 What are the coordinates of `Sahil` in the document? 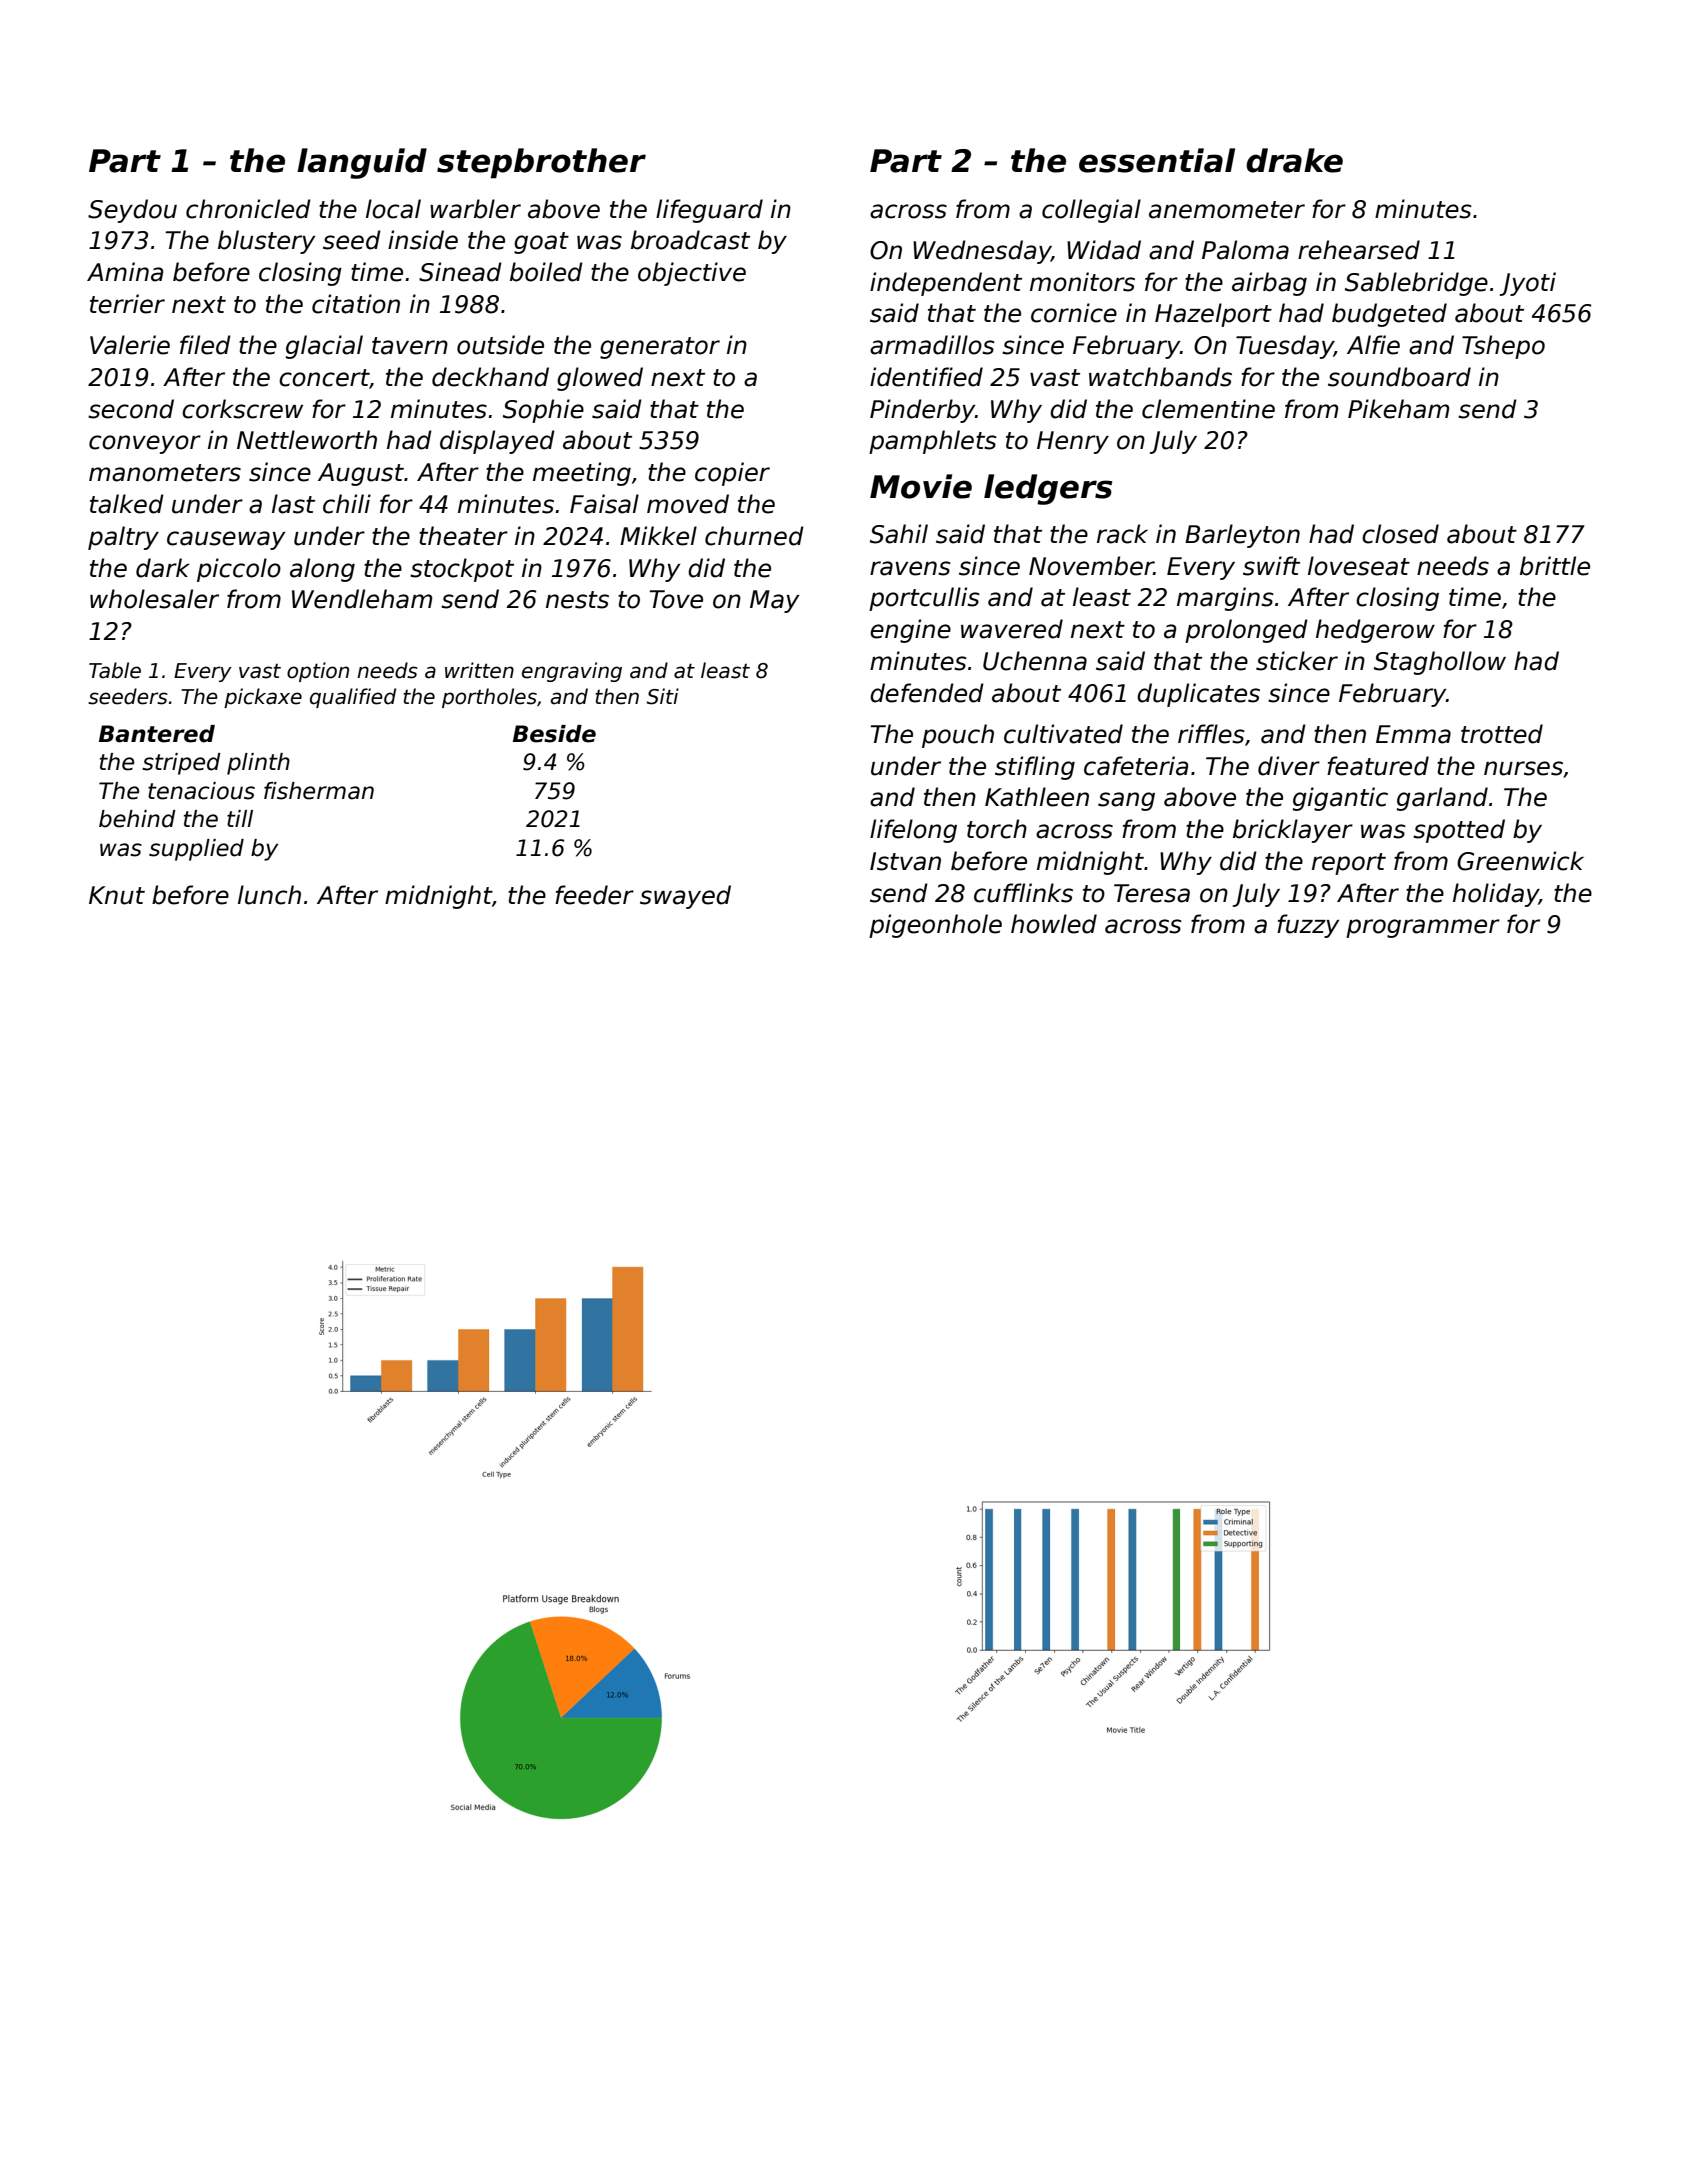 It's located at (899, 534).
